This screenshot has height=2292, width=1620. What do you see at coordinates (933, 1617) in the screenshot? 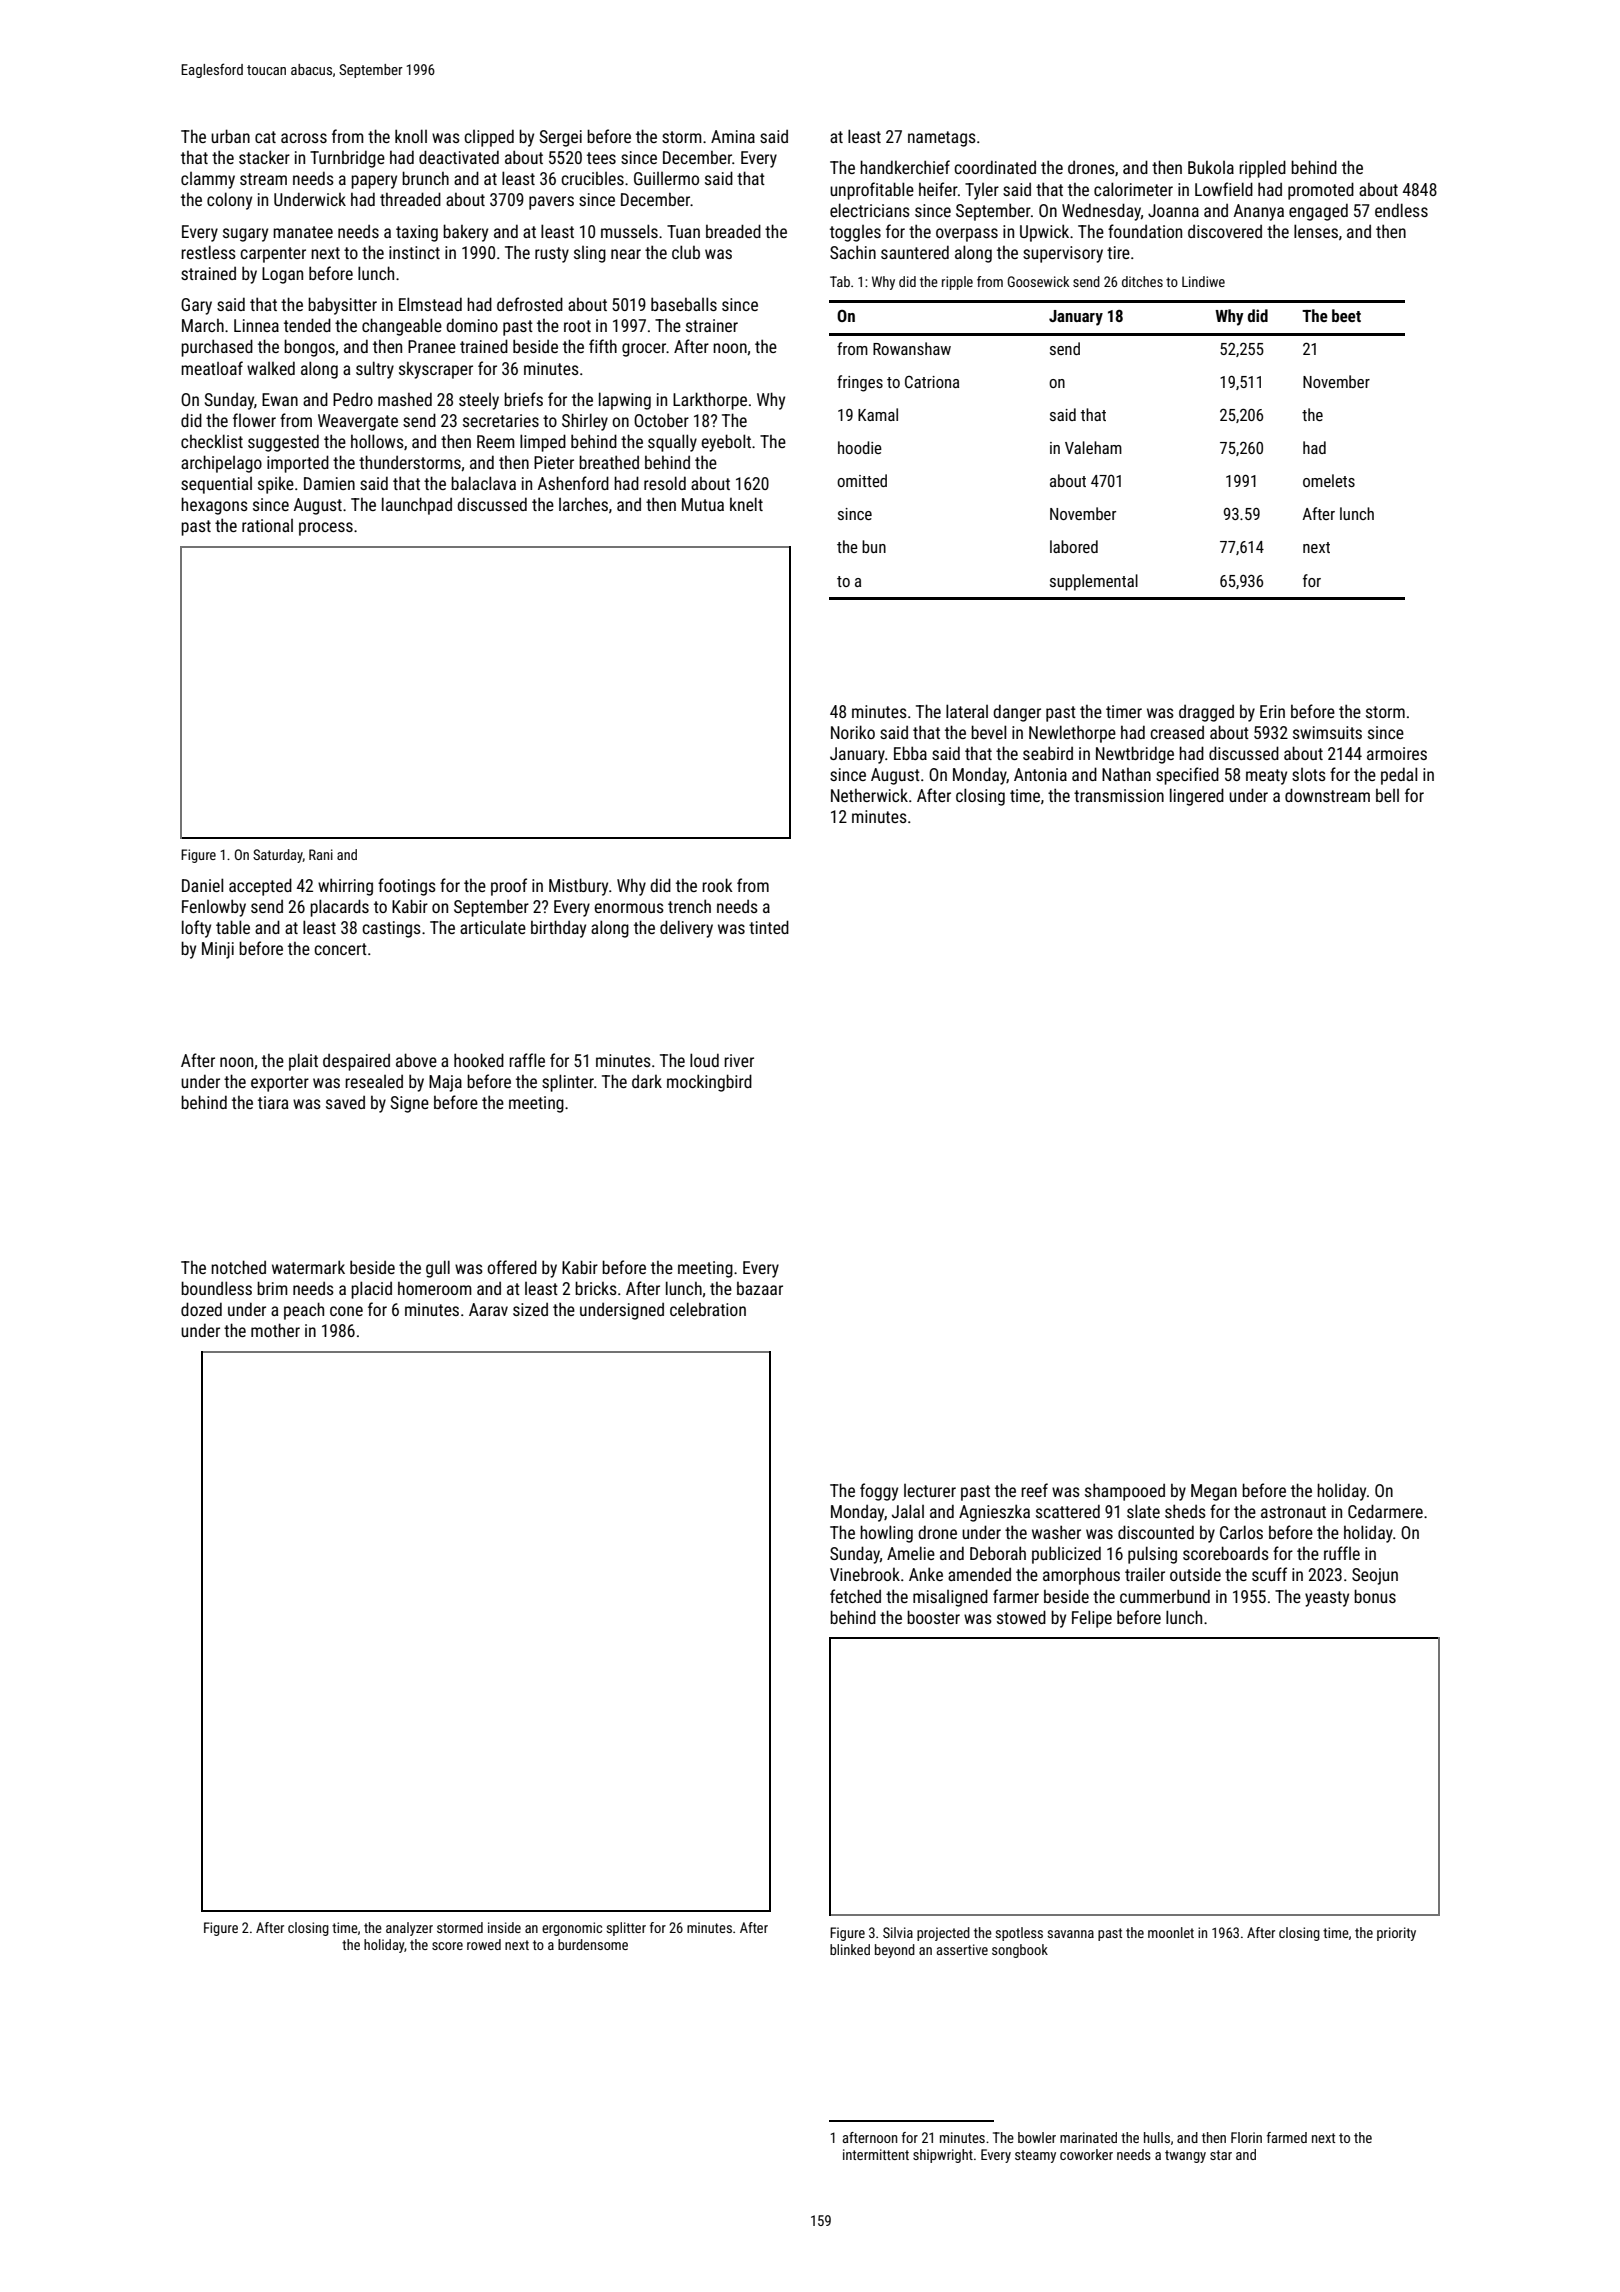
I see `booster` at bounding box center [933, 1617].
